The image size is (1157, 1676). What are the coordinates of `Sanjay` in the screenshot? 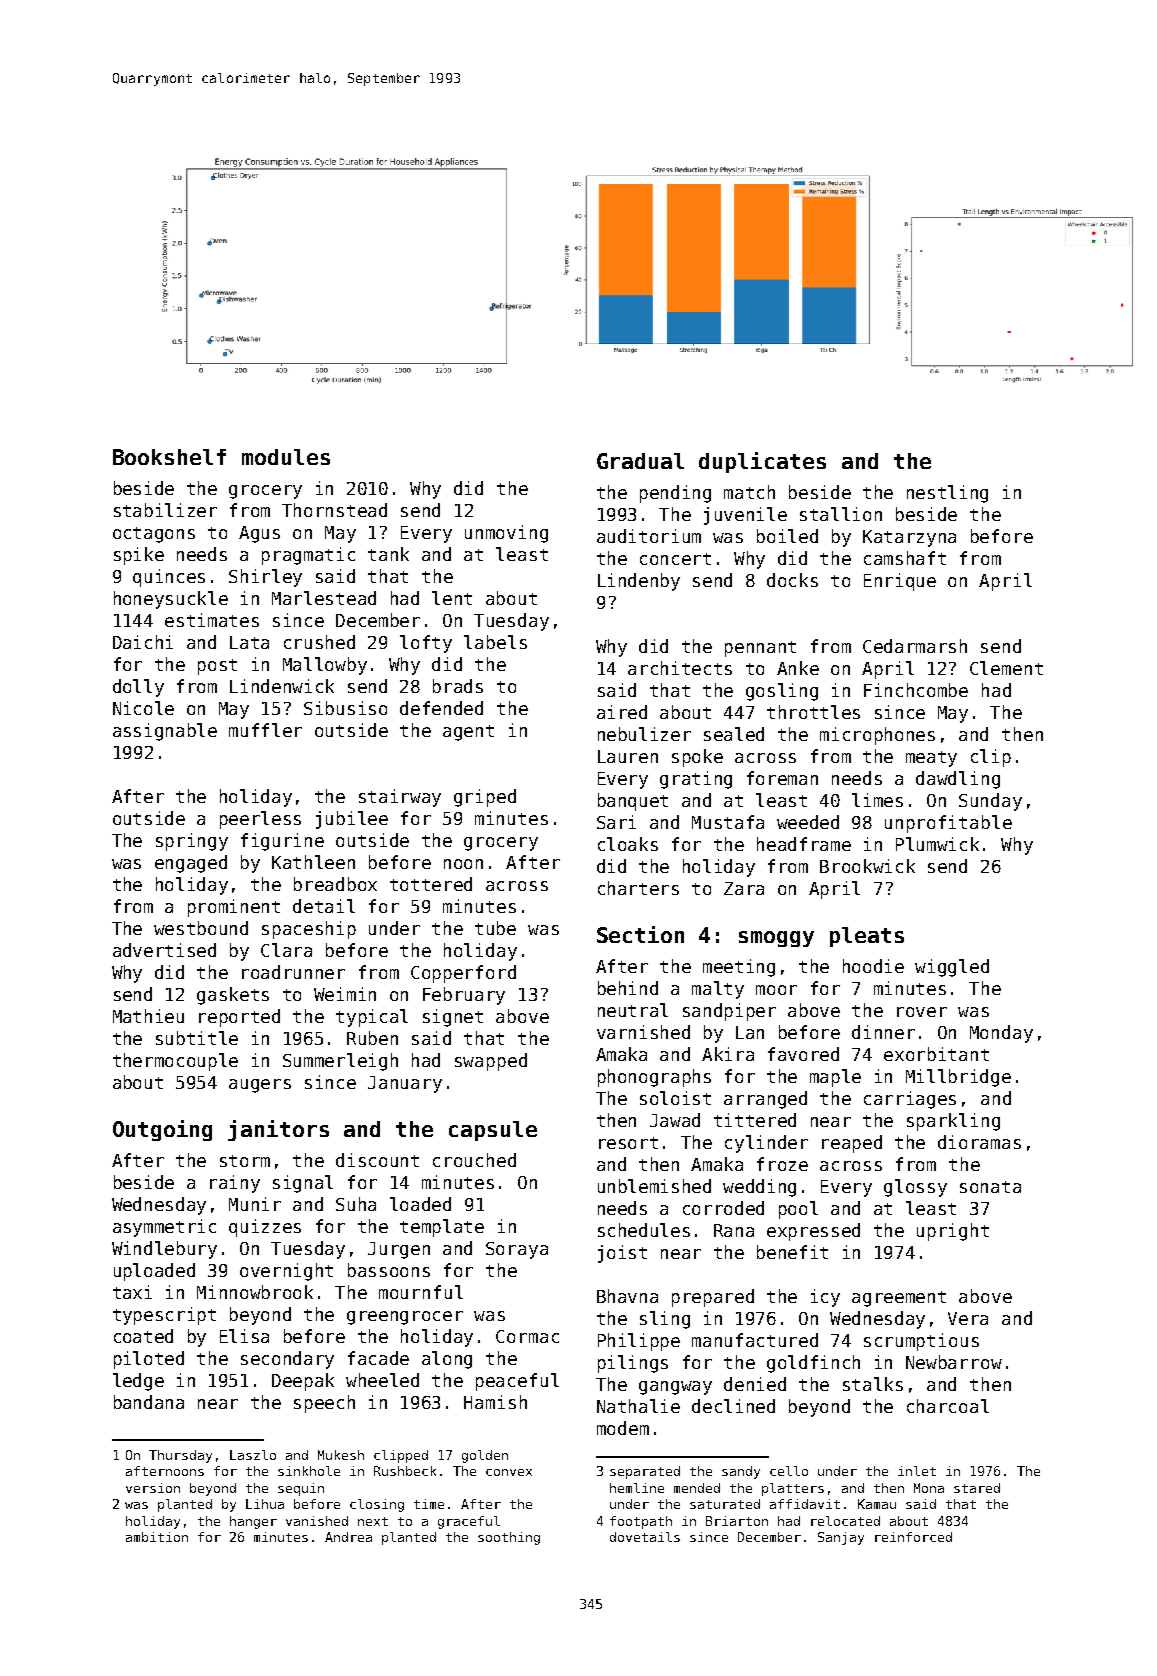 It's located at (841, 1538).
